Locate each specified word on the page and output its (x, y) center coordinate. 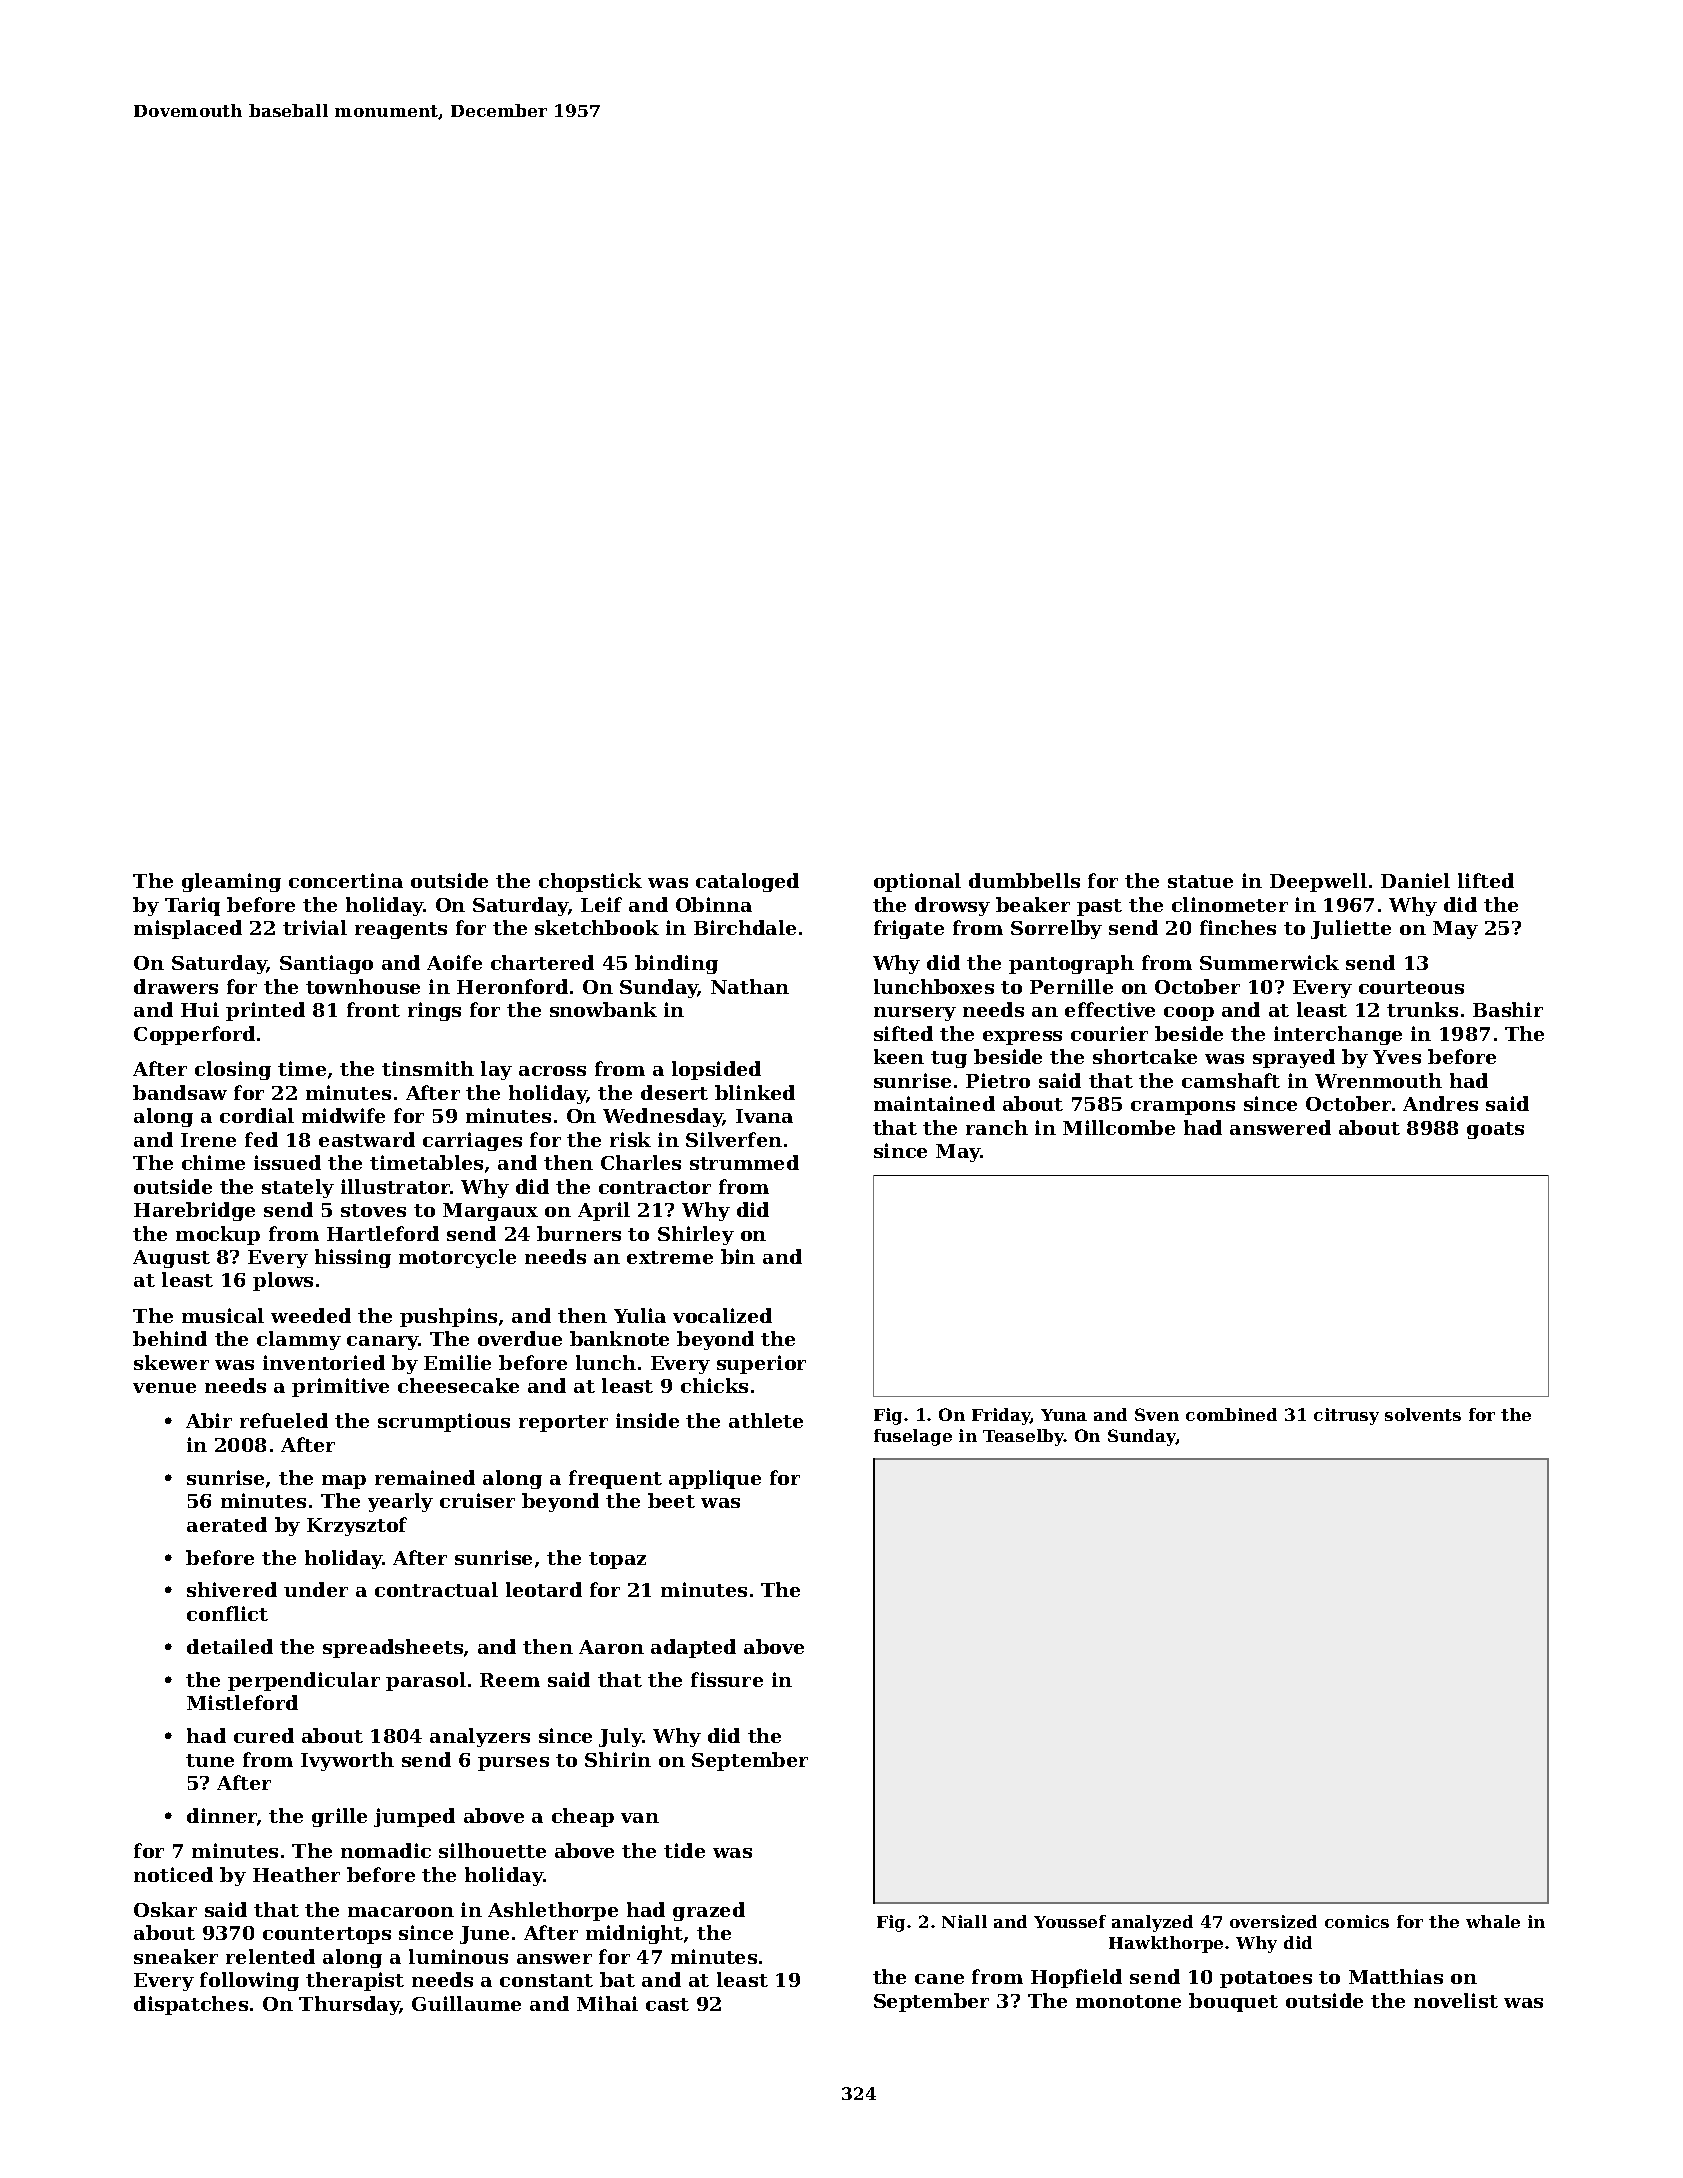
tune (210, 1760)
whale (1493, 1921)
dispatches (191, 2005)
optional (917, 882)
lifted (1486, 880)
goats (1495, 1130)
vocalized (722, 1315)
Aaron (611, 1647)
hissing (353, 1258)
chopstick (590, 882)
